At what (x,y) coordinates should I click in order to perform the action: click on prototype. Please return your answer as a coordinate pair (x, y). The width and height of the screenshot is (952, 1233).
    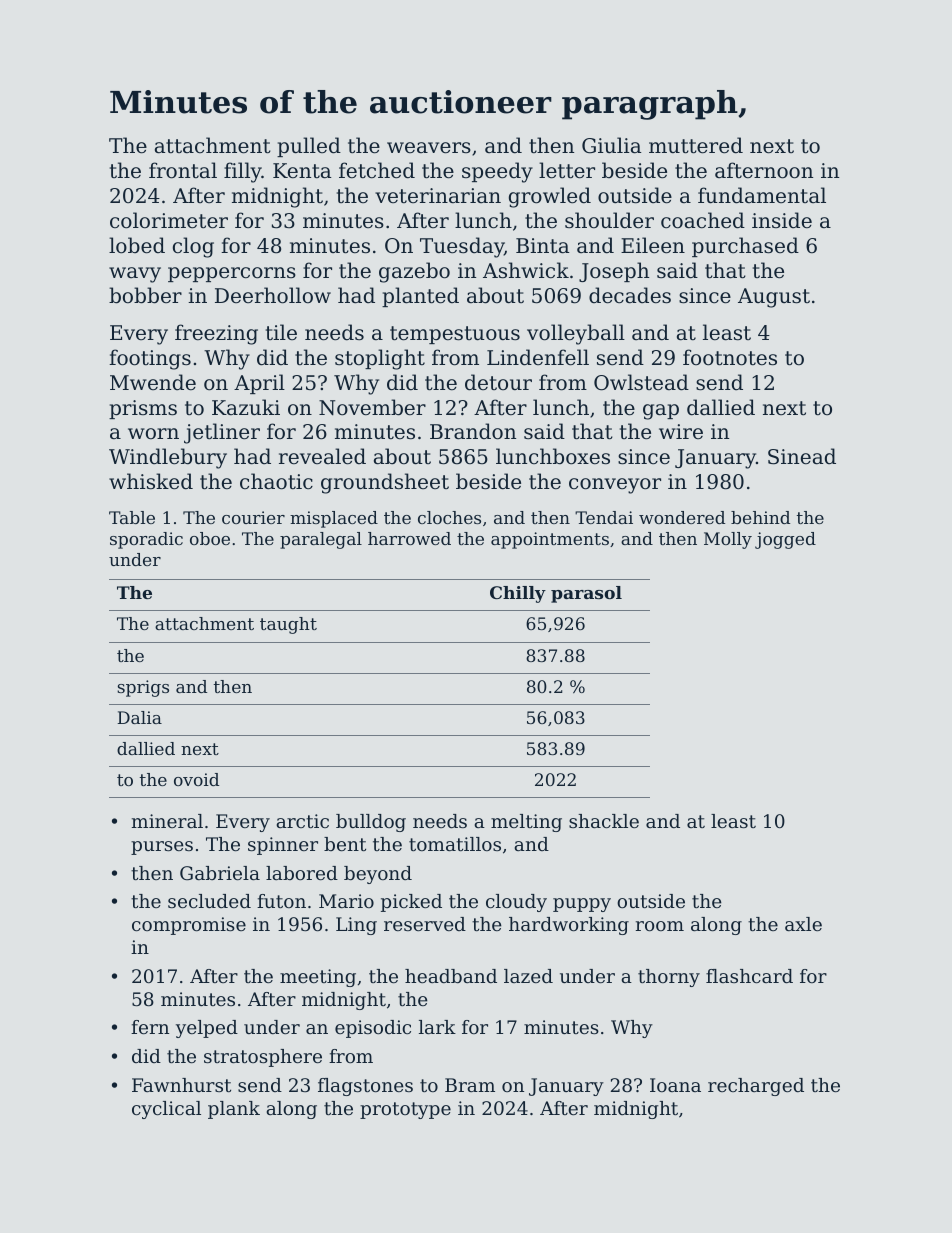
    Looking at the image, I should click on (405, 1110).
